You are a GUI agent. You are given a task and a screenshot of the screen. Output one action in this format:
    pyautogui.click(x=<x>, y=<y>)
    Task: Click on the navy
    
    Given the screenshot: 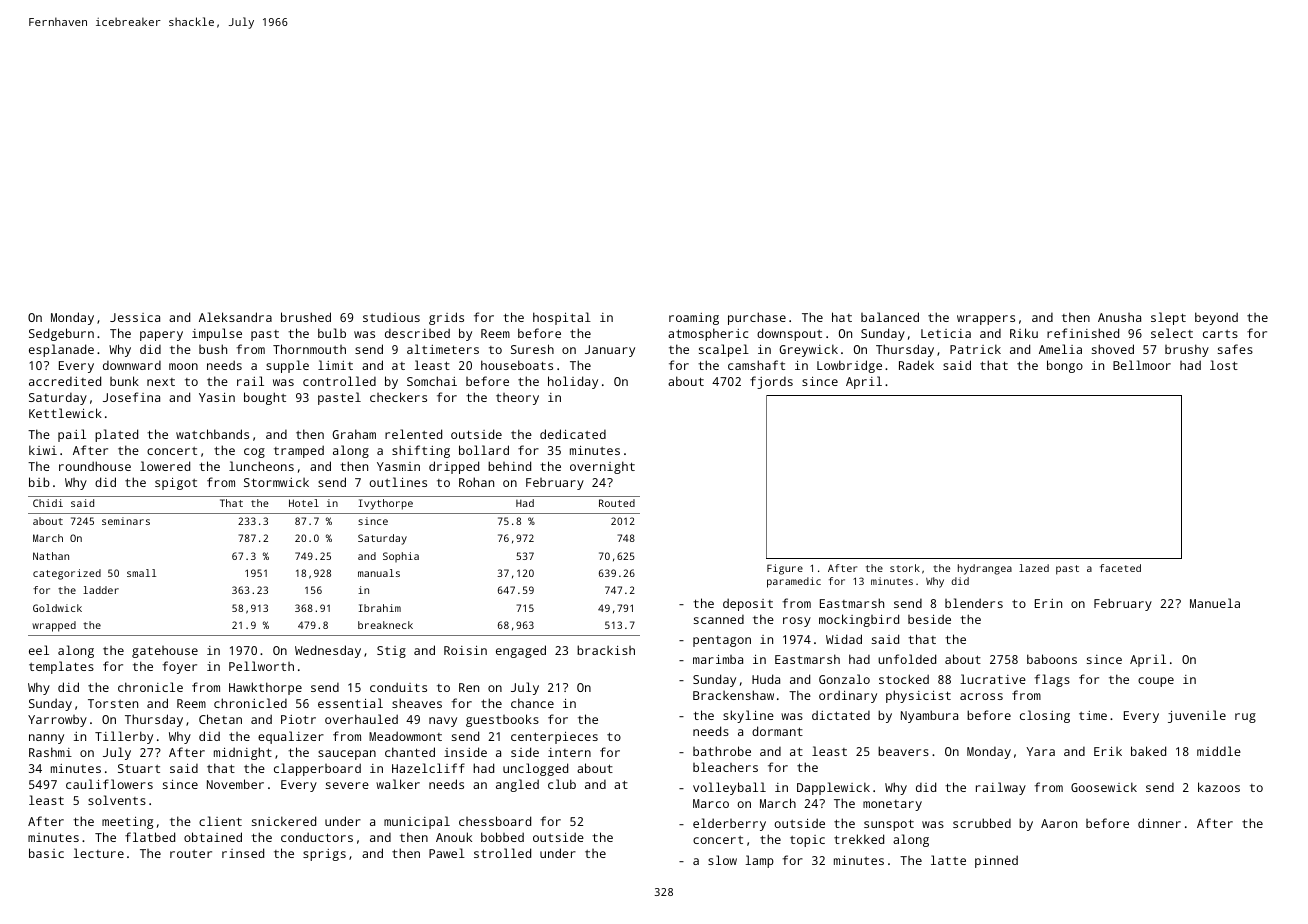 What is the action you would take?
    pyautogui.click(x=443, y=722)
